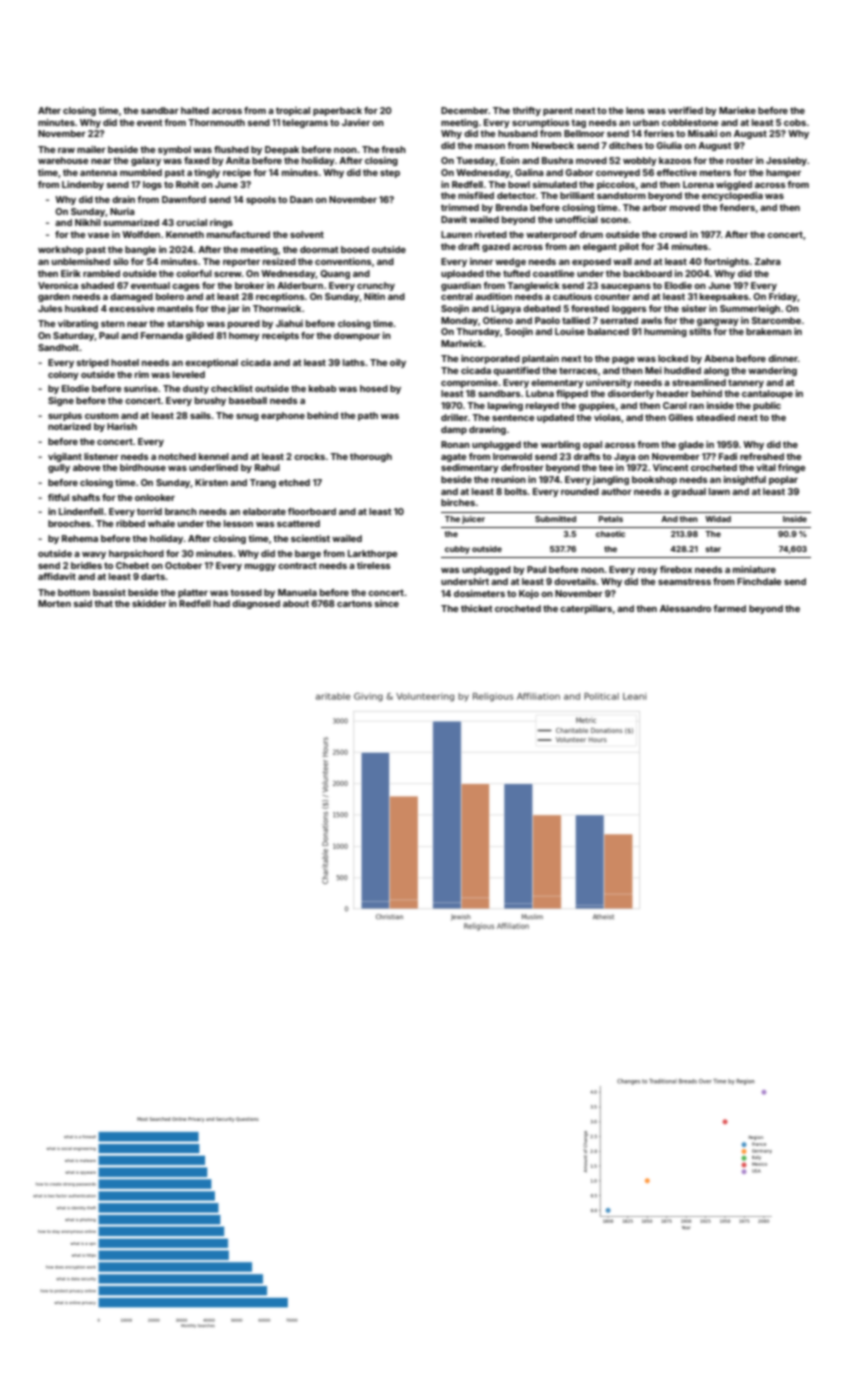 The image size is (849, 1400). Describe the element at coordinates (231, 149) in the screenshot. I see `flushed` at that location.
